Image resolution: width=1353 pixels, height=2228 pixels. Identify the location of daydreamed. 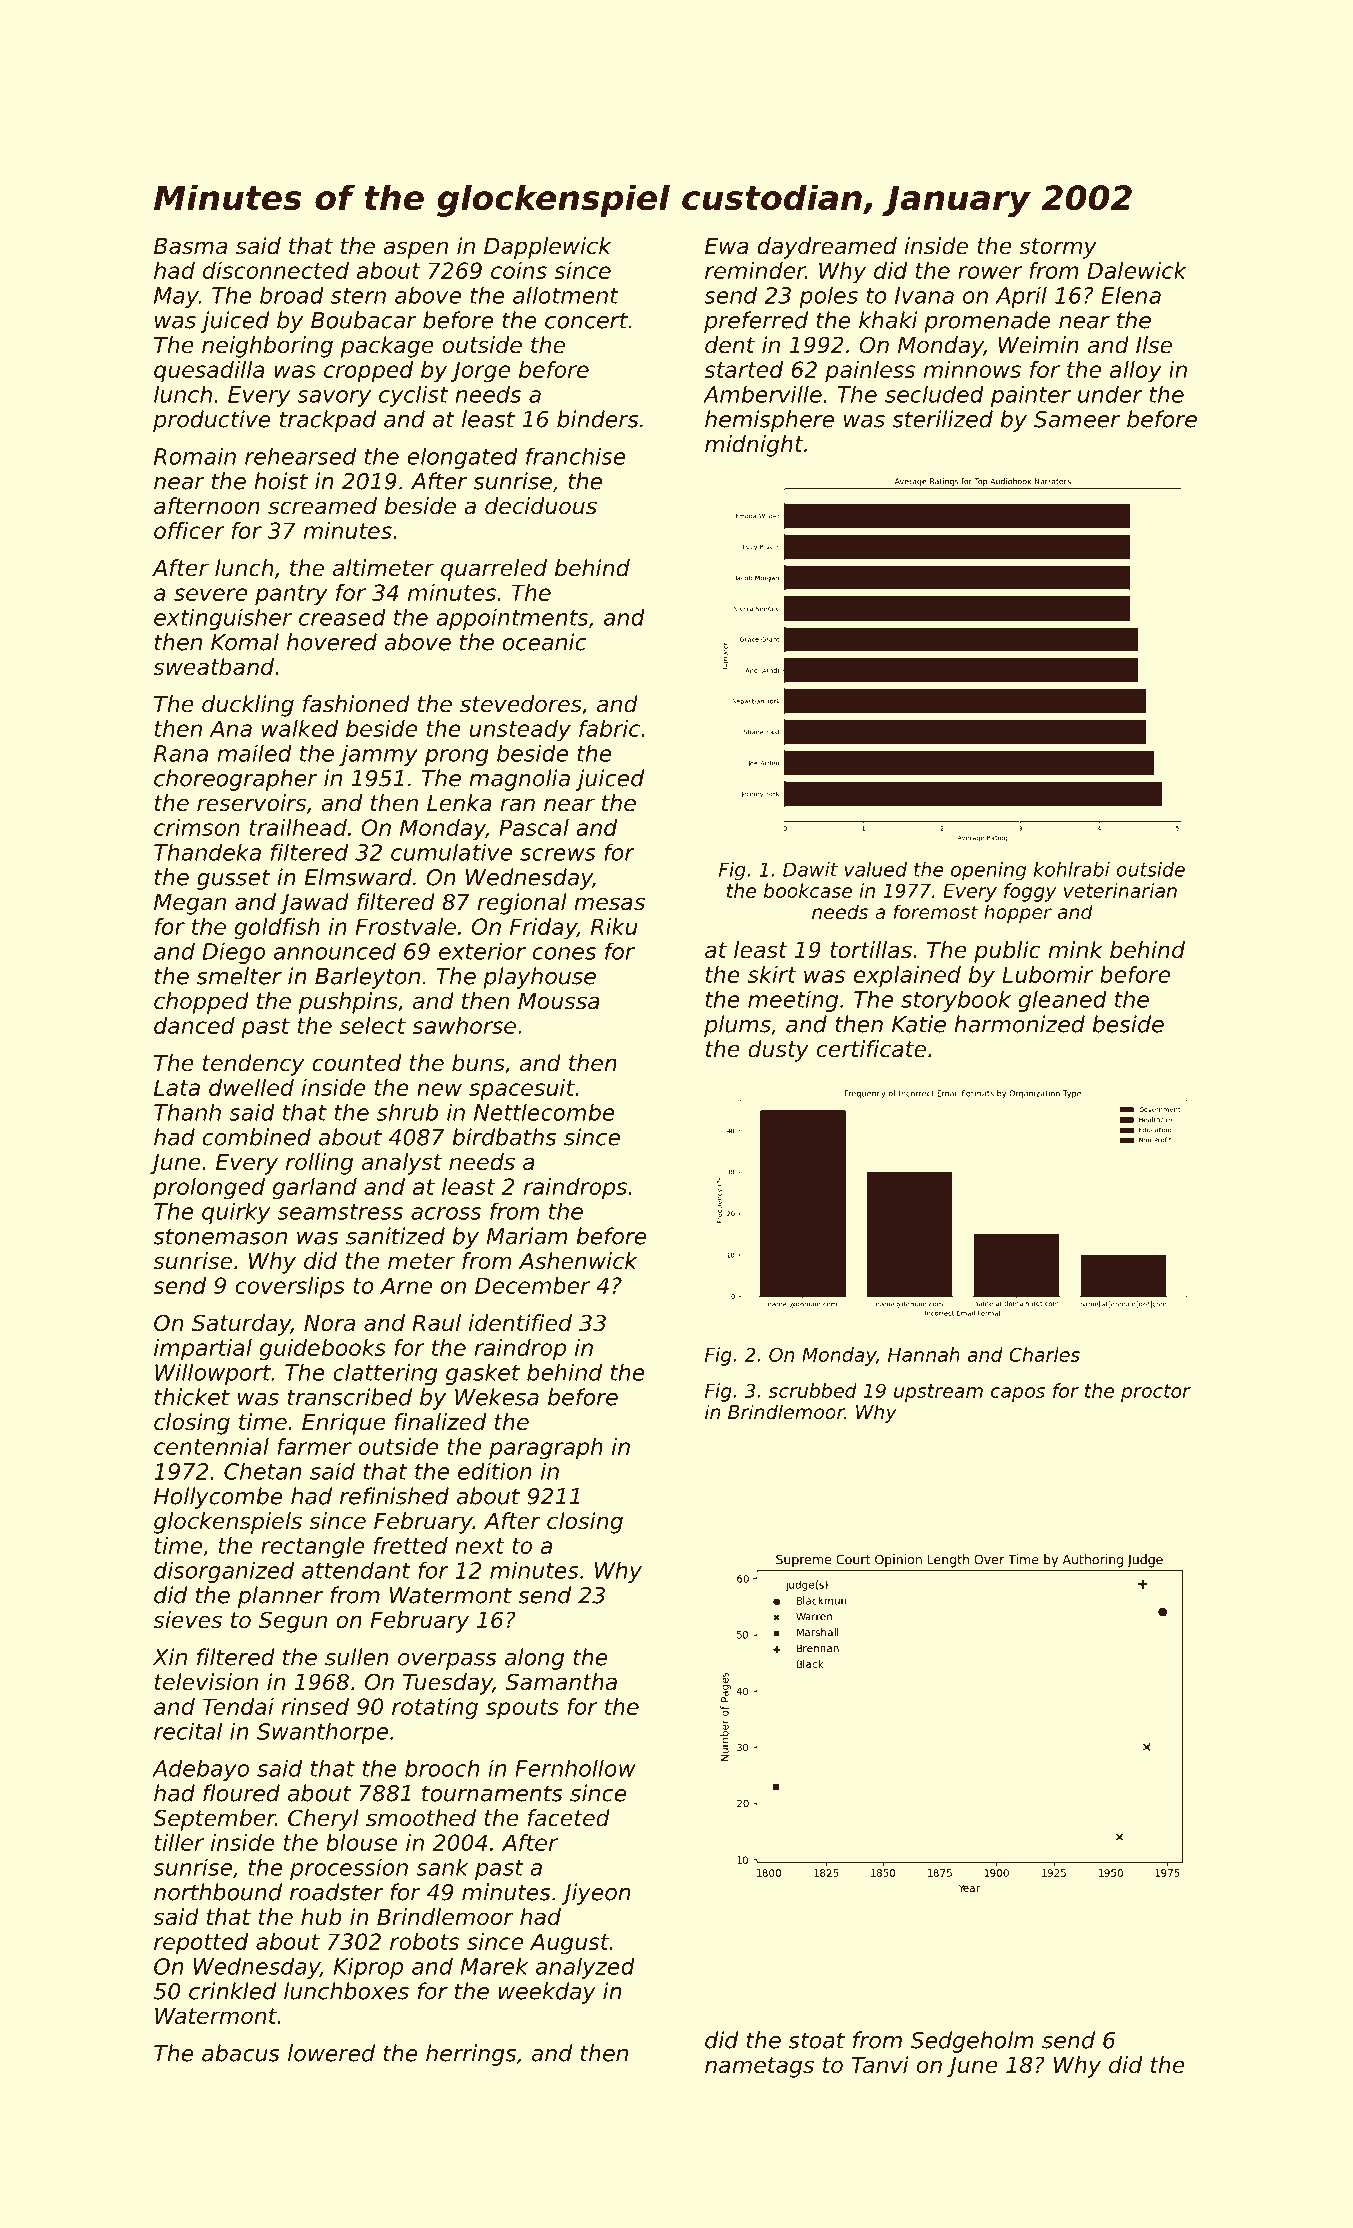
(827, 248).
